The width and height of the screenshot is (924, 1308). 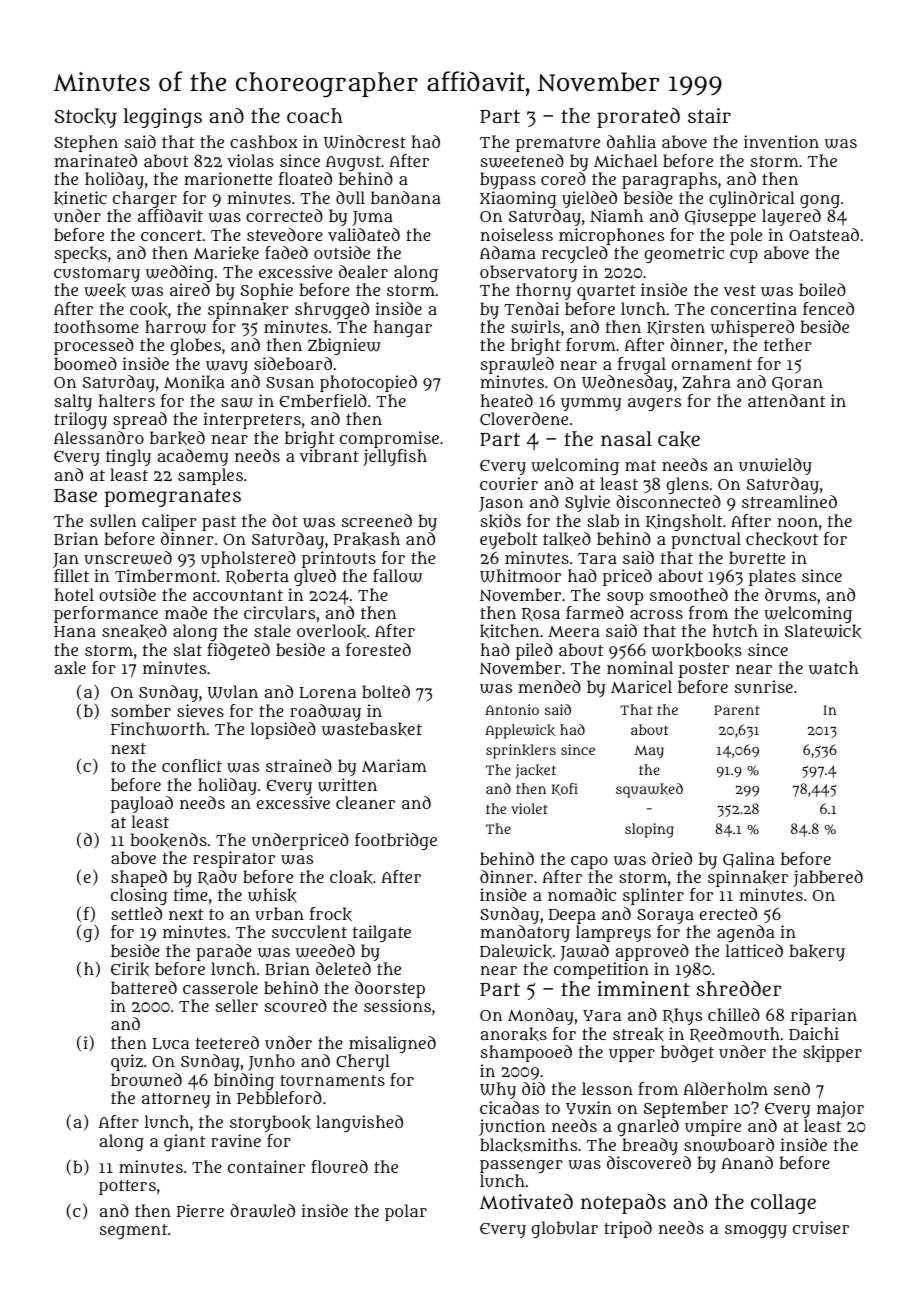 What do you see at coordinates (797, 384) in the screenshot?
I see `Goran` at bounding box center [797, 384].
